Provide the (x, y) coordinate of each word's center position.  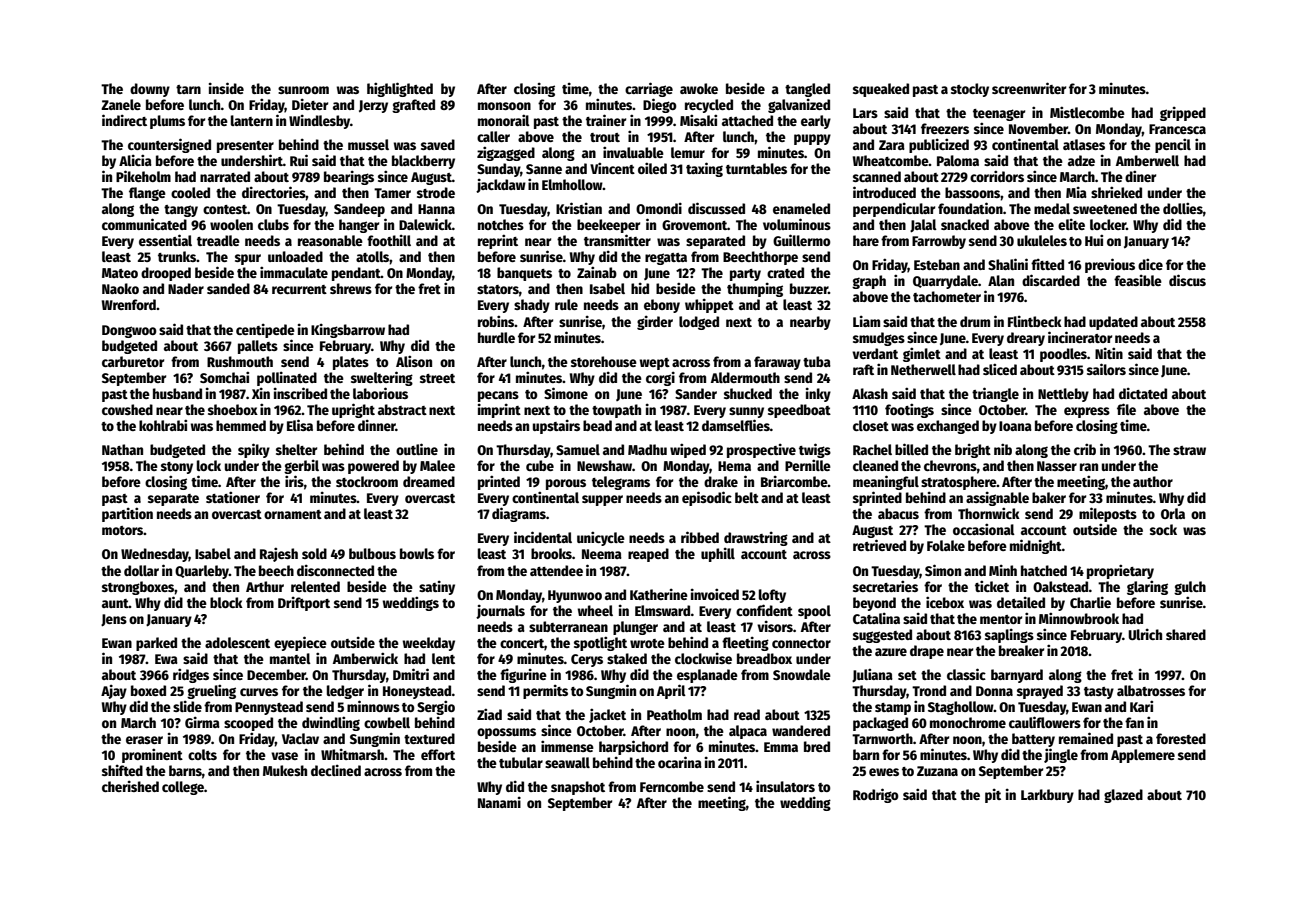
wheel (595, 610)
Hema (734, 466)
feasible (1138, 280)
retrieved (879, 545)
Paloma (958, 160)
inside (226, 88)
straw (1189, 450)
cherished (130, 786)
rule (566, 304)
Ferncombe (672, 786)
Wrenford (129, 304)
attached (747, 120)
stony (177, 468)
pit (993, 795)
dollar (141, 570)
